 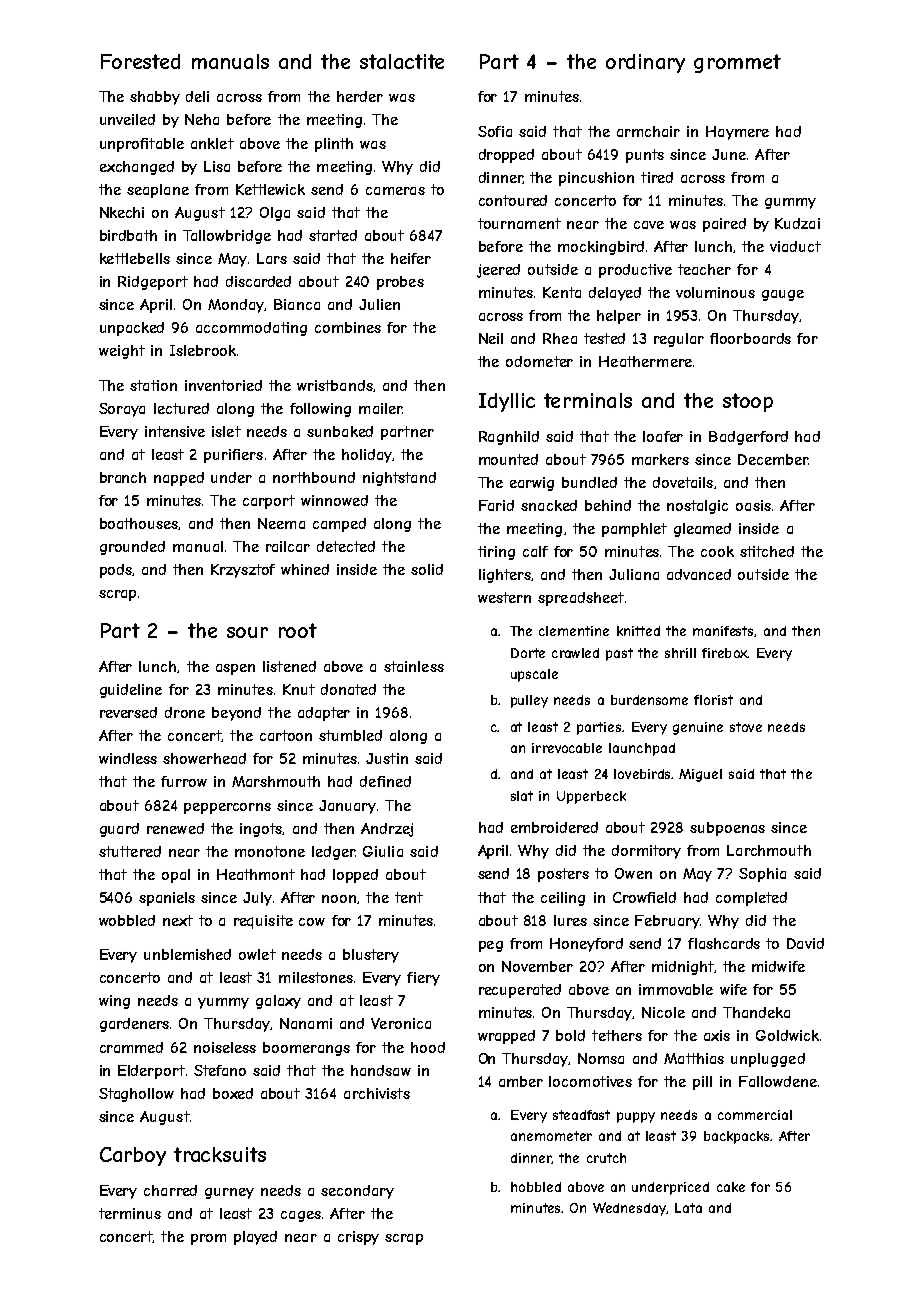 I want to click on productive, so click(x=635, y=271).
